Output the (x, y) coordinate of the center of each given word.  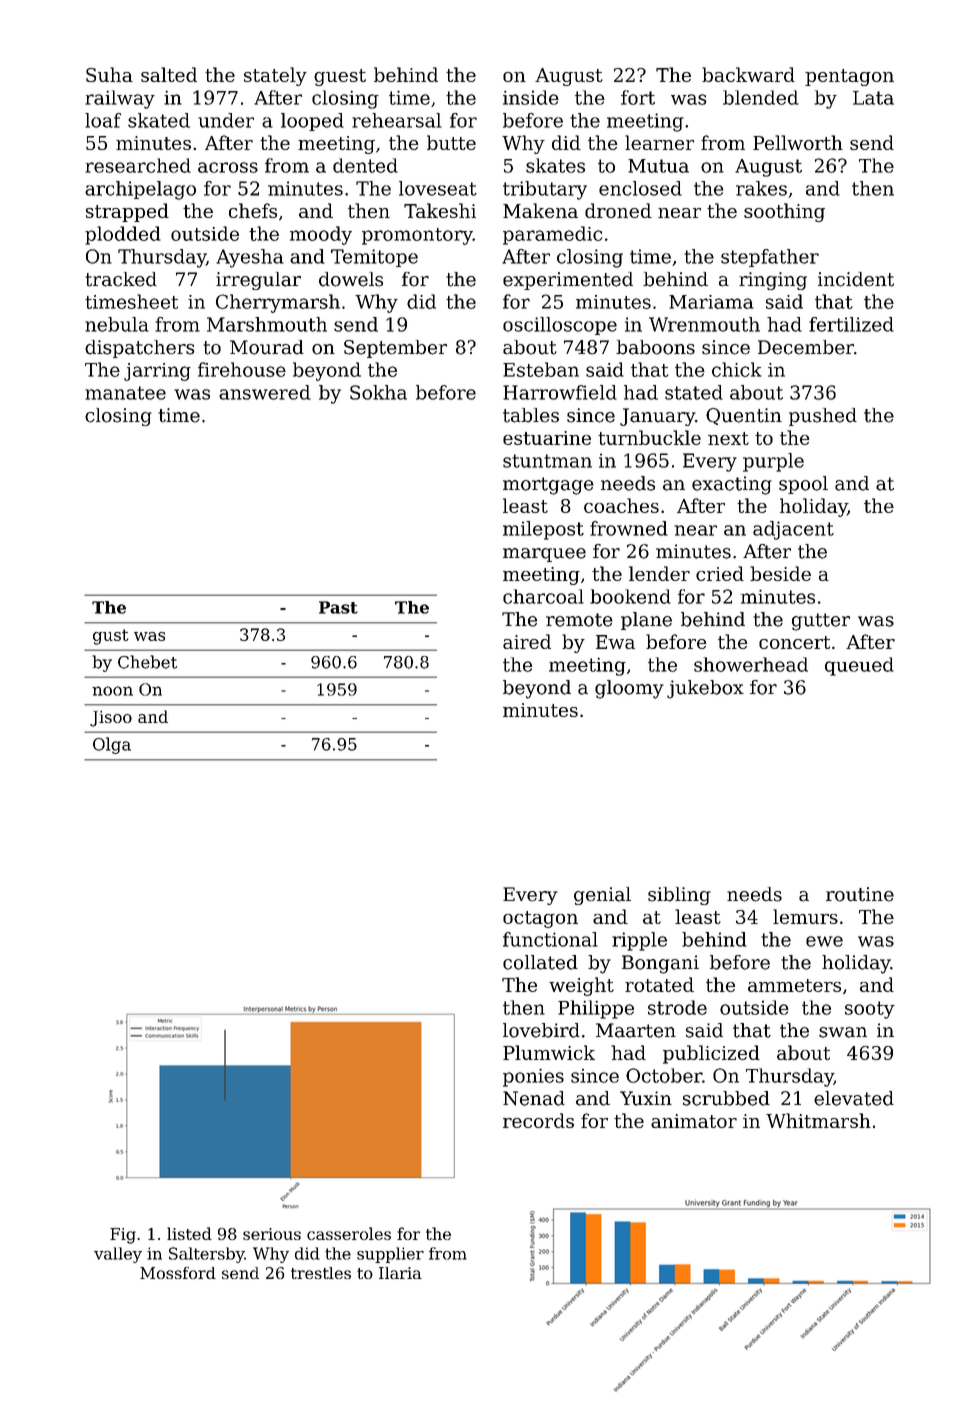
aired (527, 641)
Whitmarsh (818, 1120)
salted (169, 74)
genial (602, 896)
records (538, 1120)
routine (860, 894)
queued (859, 666)
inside (531, 97)
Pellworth (798, 142)
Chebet (147, 662)
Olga (112, 745)
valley (118, 1255)
